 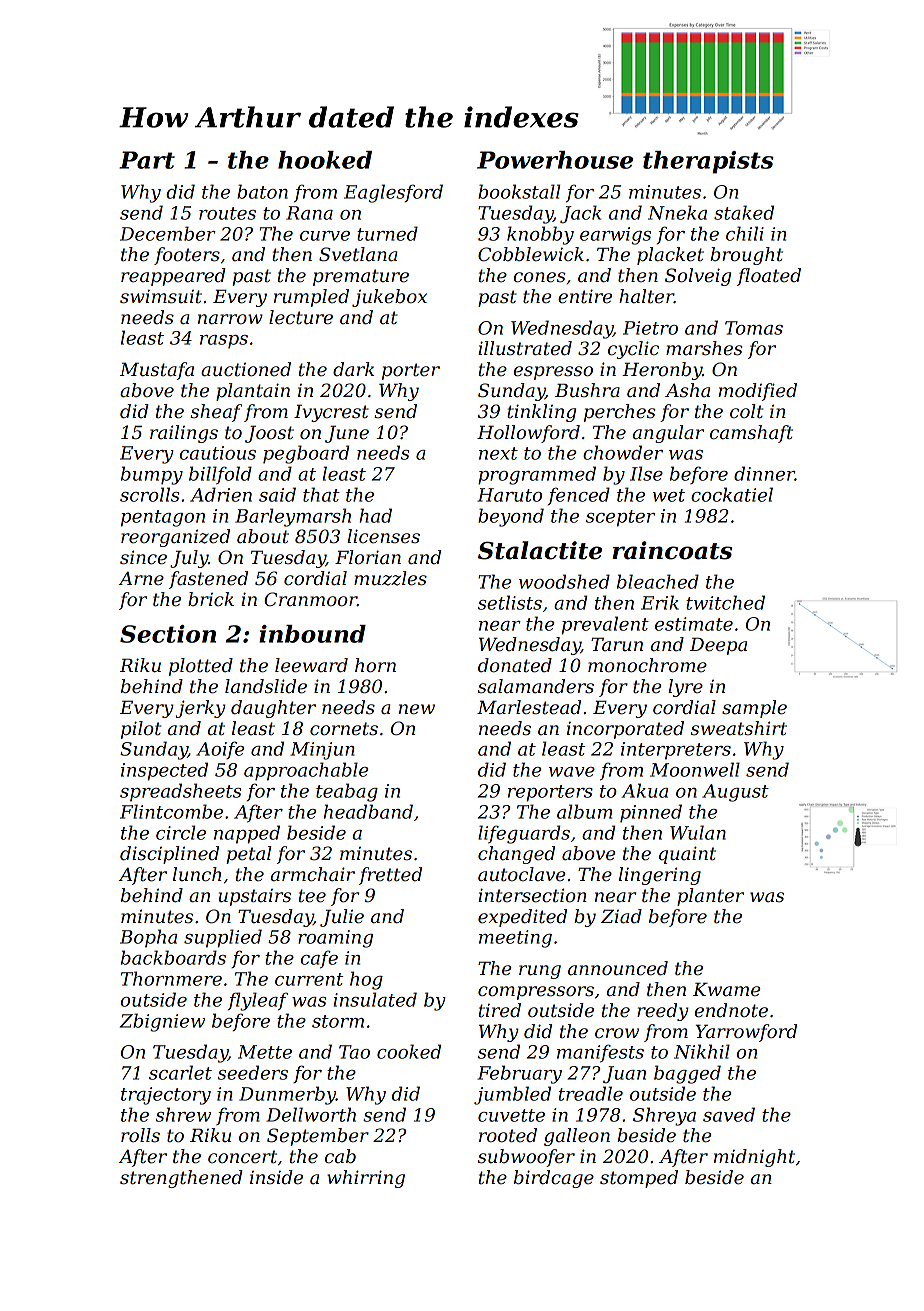 I want to click on jukebox, so click(x=389, y=298).
